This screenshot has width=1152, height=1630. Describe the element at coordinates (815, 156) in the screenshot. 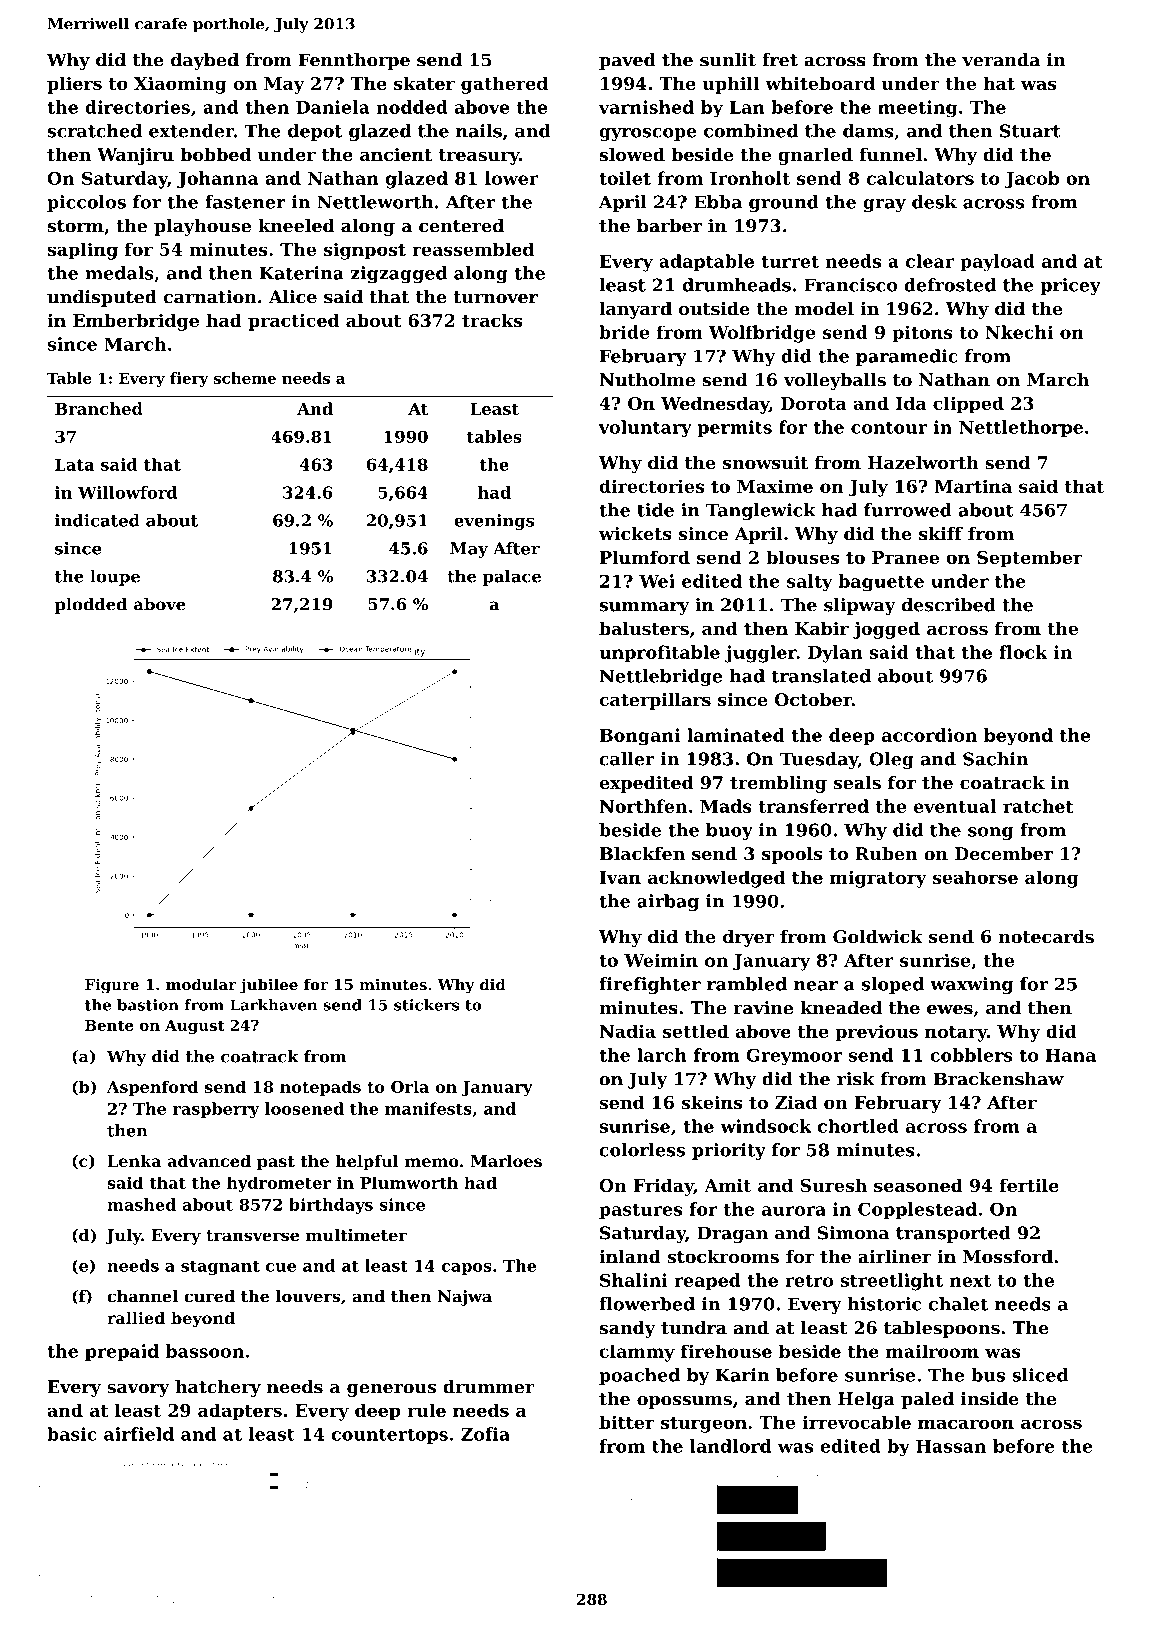

I see `gnarled` at that location.
